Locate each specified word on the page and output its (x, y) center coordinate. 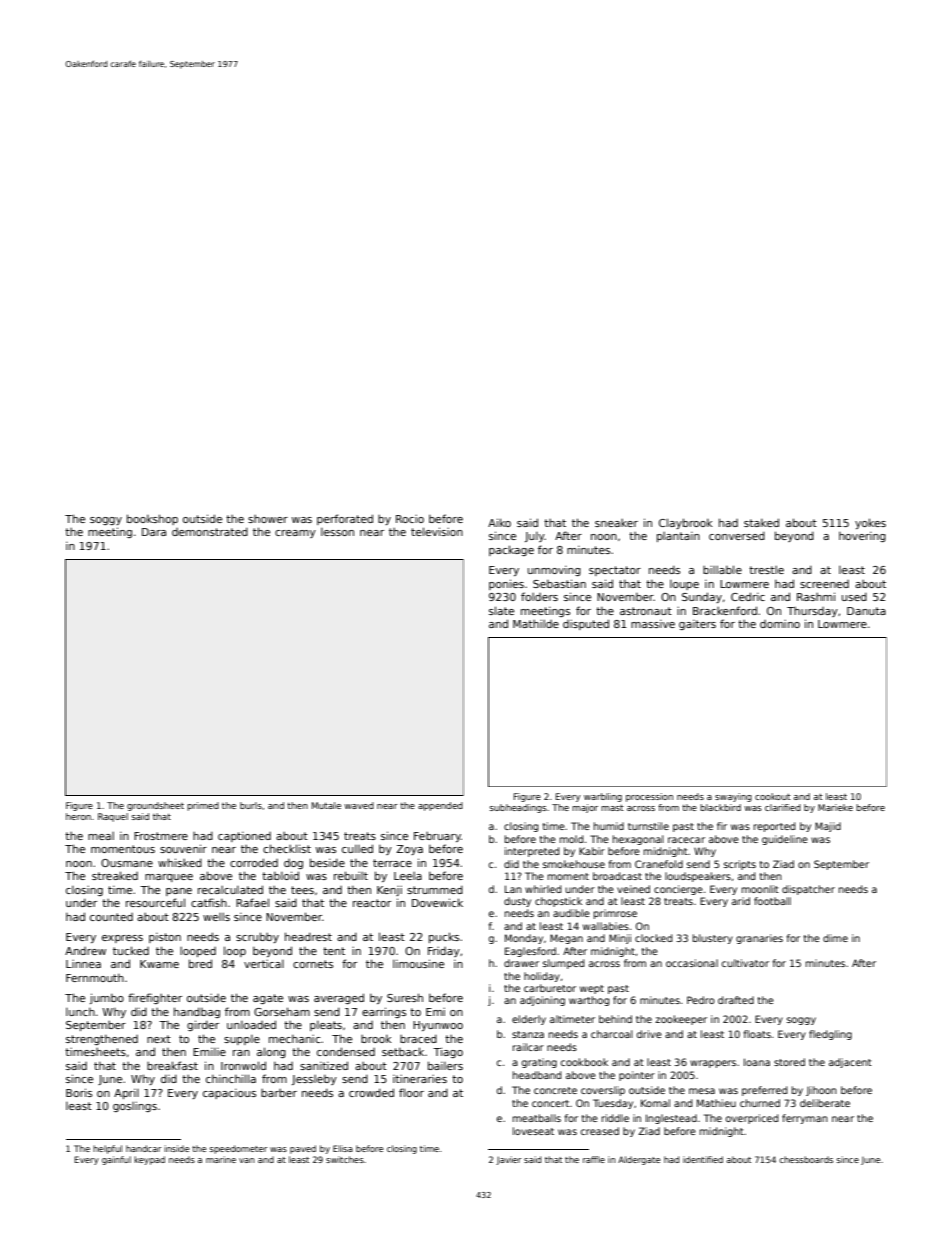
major (585, 808)
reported (774, 827)
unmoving (554, 571)
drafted (736, 1000)
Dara (154, 532)
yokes (870, 523)
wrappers (713, 1064)
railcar (528, 1047)
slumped (563, 964)
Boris (79, 1092)
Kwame (159, 964)
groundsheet (155, 806)
